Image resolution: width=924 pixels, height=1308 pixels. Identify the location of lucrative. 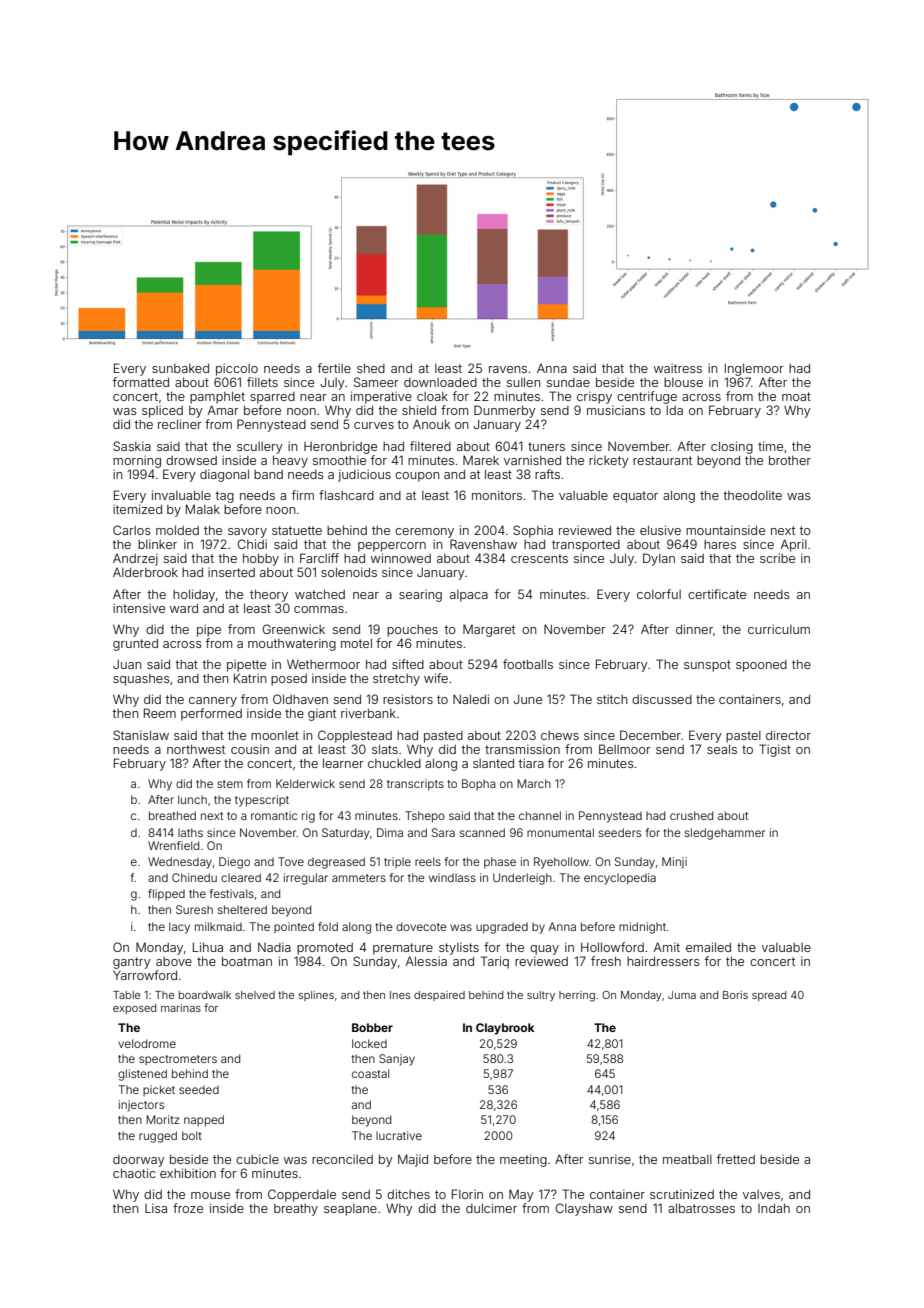
(399, 1135).
